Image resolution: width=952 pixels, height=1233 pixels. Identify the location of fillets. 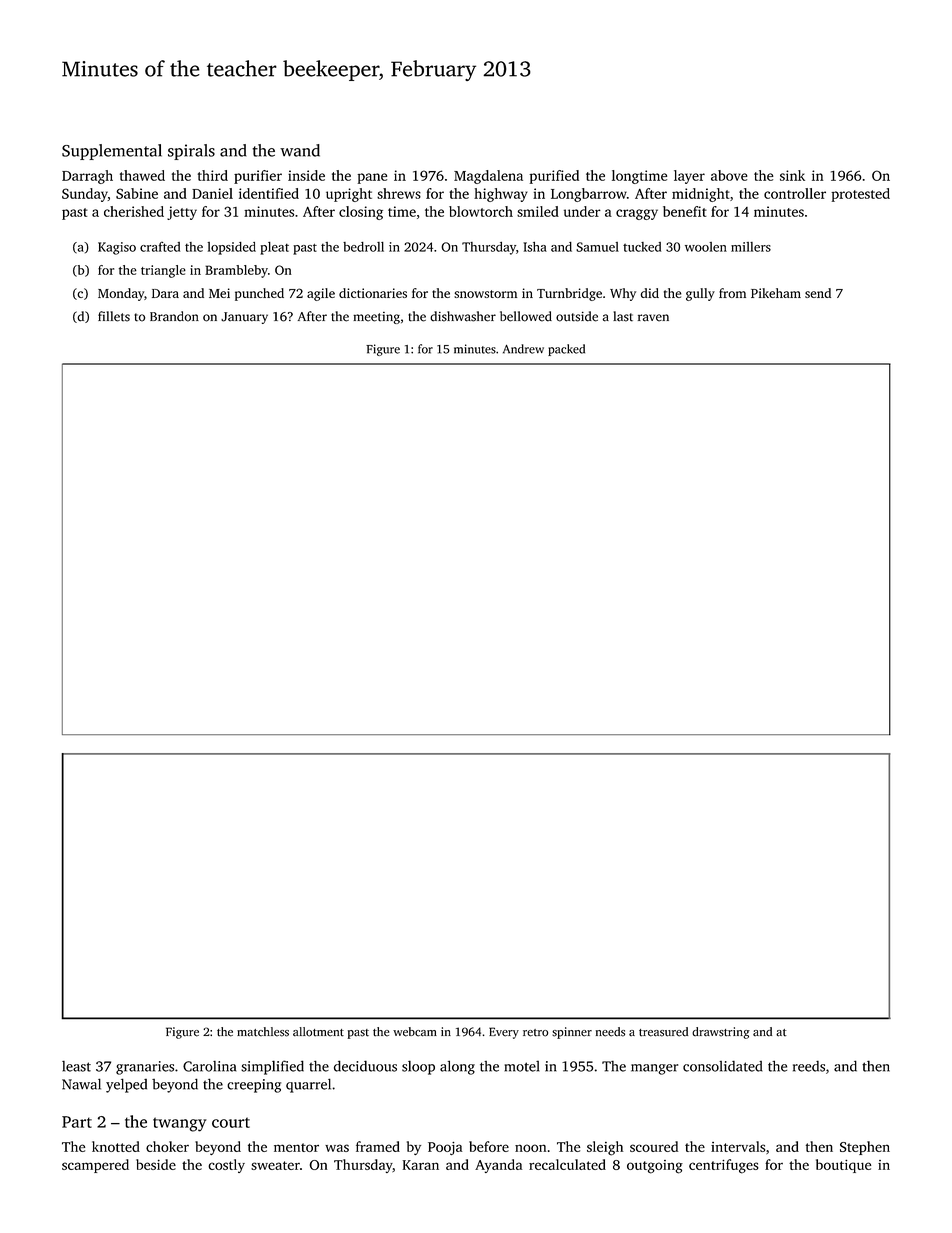
(114, 316).
